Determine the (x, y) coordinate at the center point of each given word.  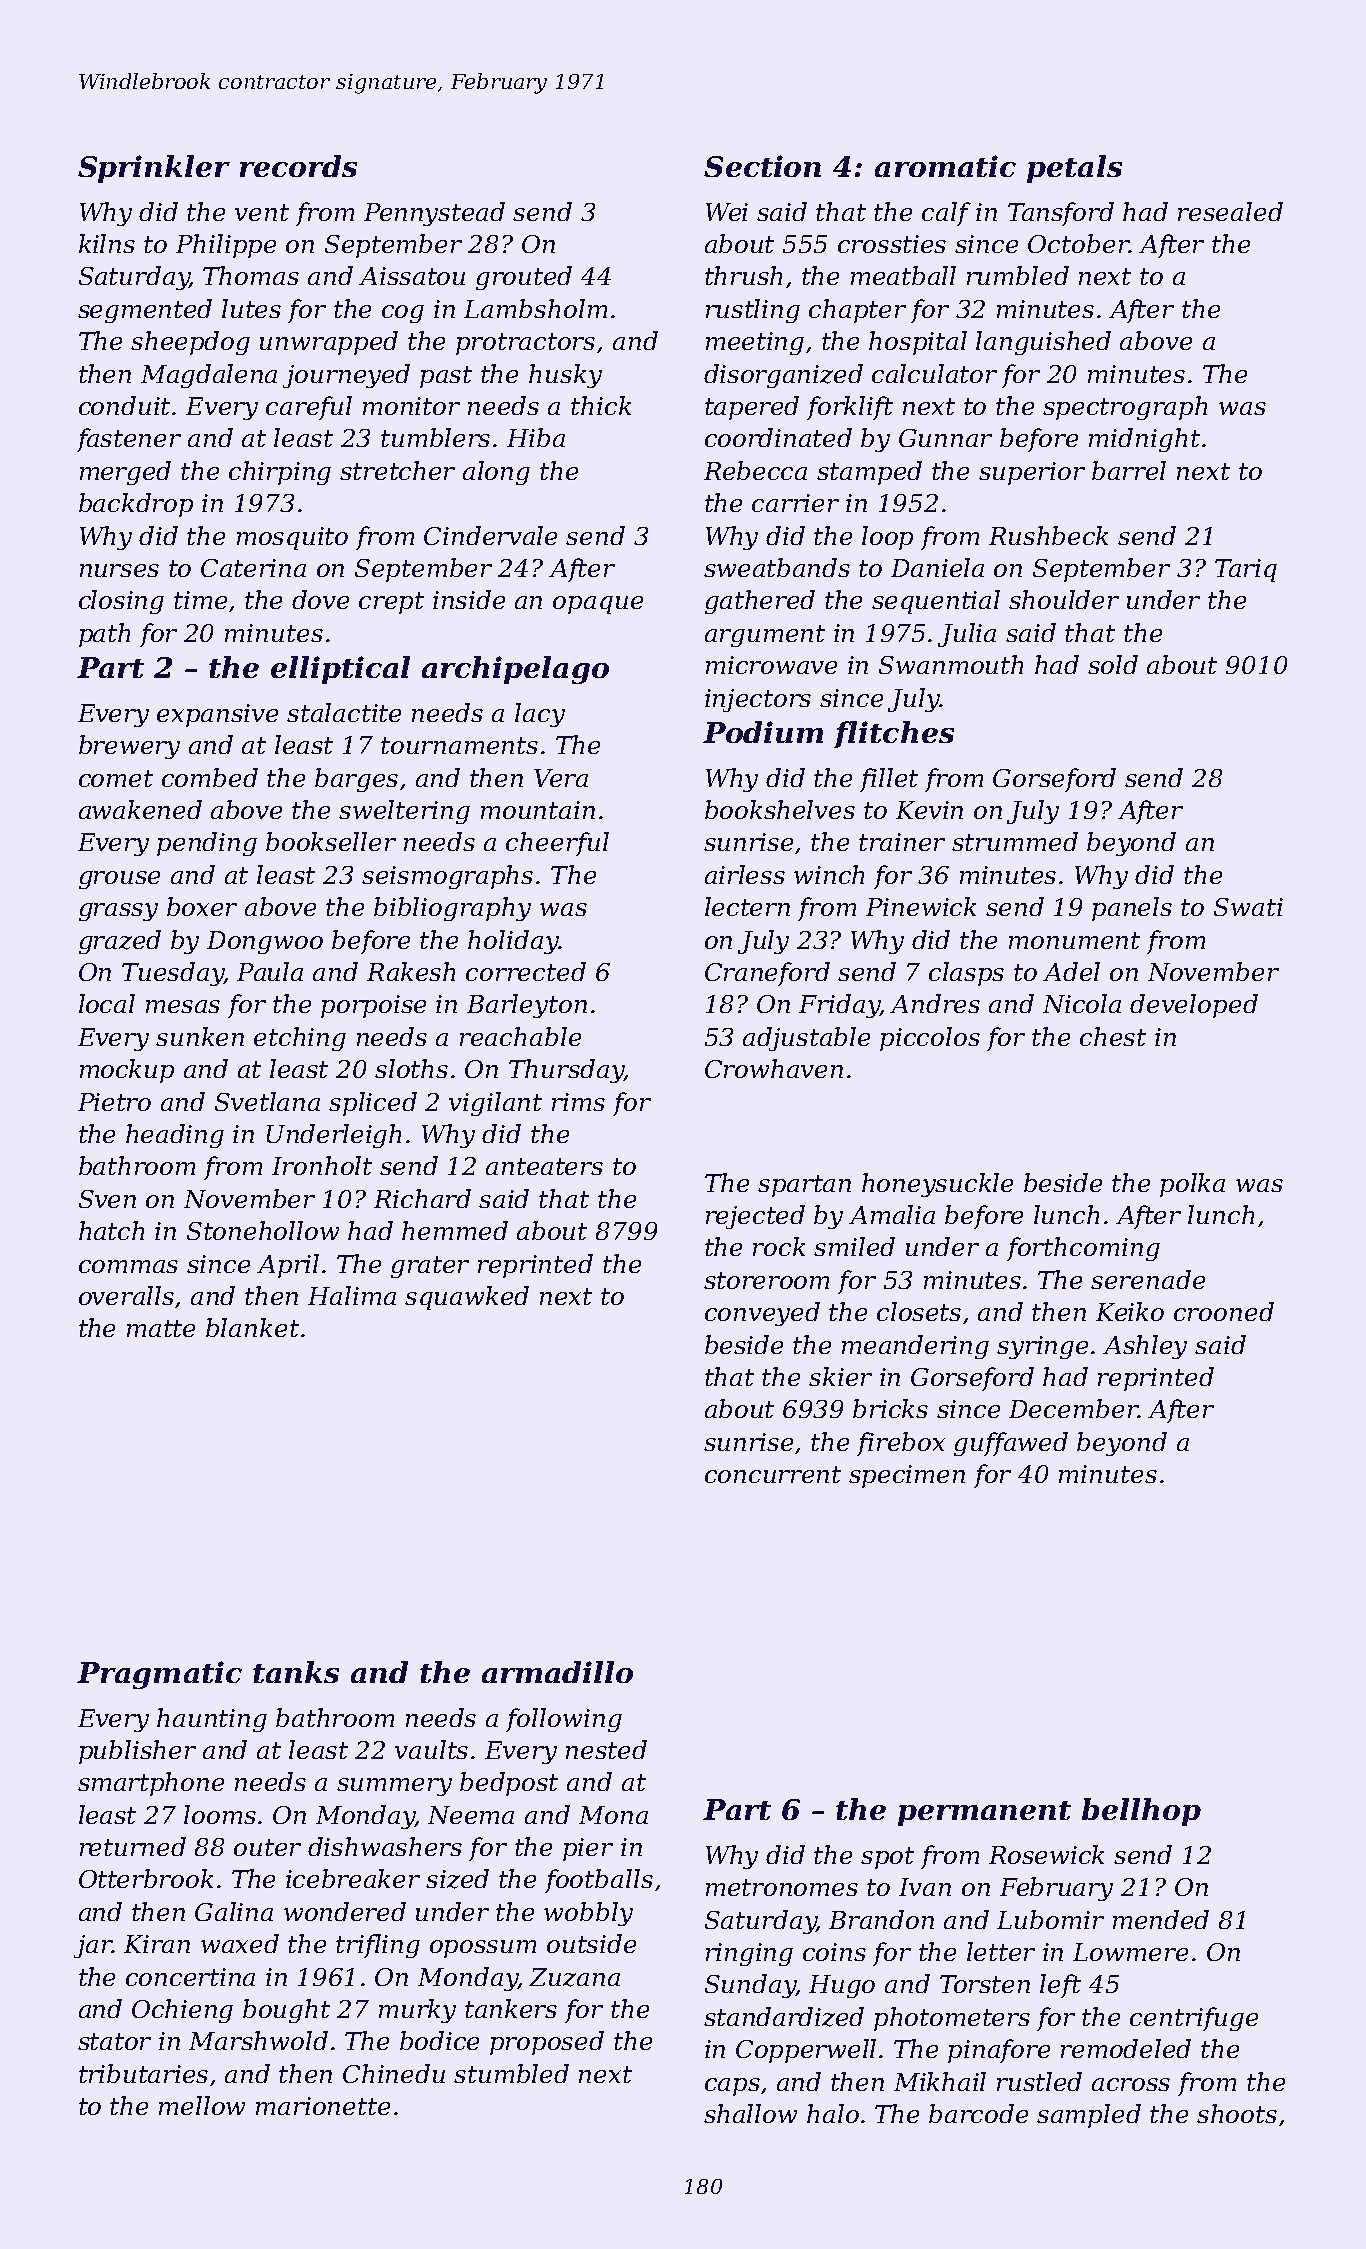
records (298, 166)
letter (1001, 1951)
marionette (323, 2106)
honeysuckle (937, 1185)
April (288, 1266)
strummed (1015, 841)
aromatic (945, 166)
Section (762, 166)
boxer (202, 906)
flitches (894, 734)
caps (732, 2087)
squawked (467, 1298)
